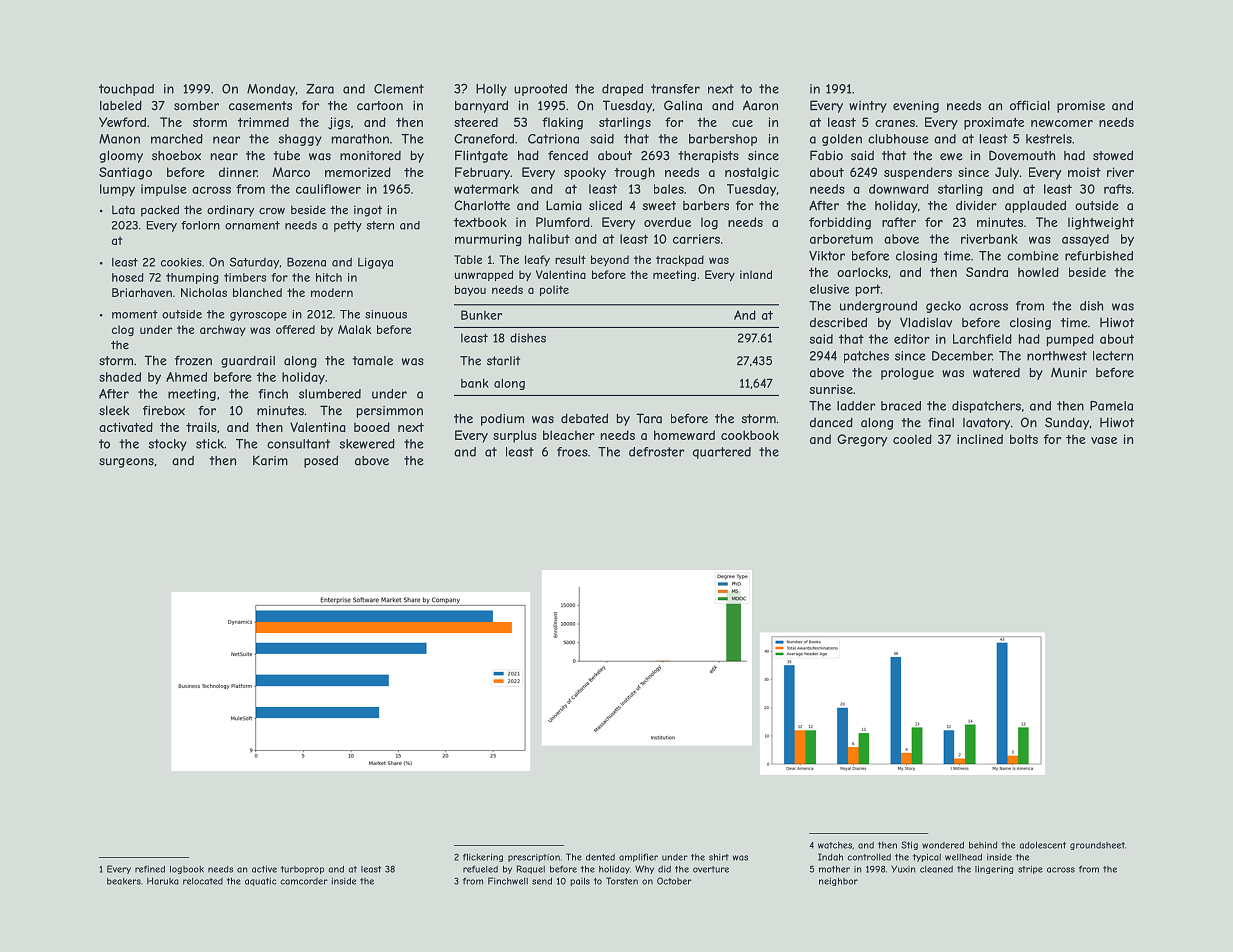 The height and width of the screenshot is (952, 1233). I want to click on uprooted, so click(540, 90).
